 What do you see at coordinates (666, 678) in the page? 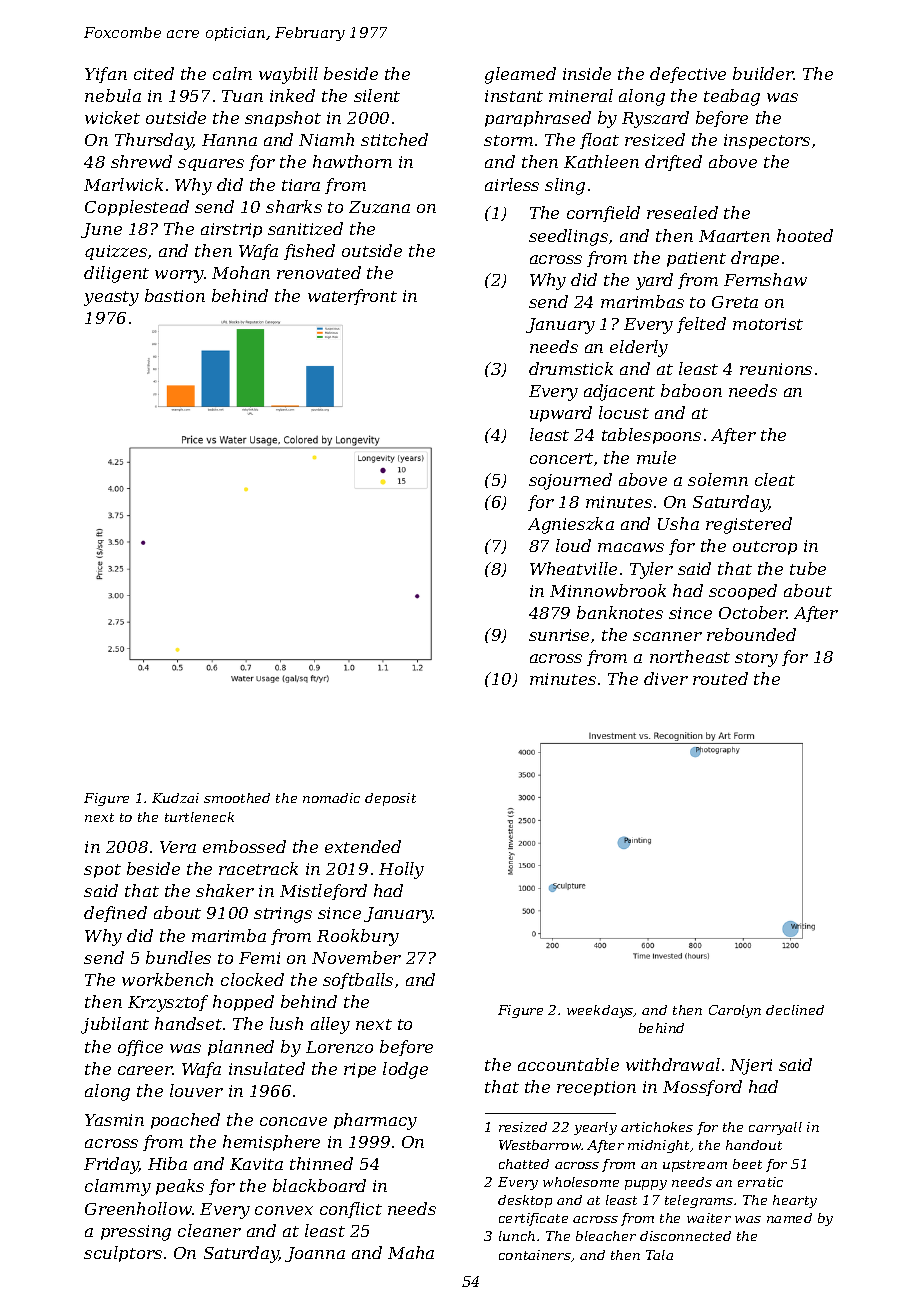
I see `diver` at bounding box center [666, 678].
